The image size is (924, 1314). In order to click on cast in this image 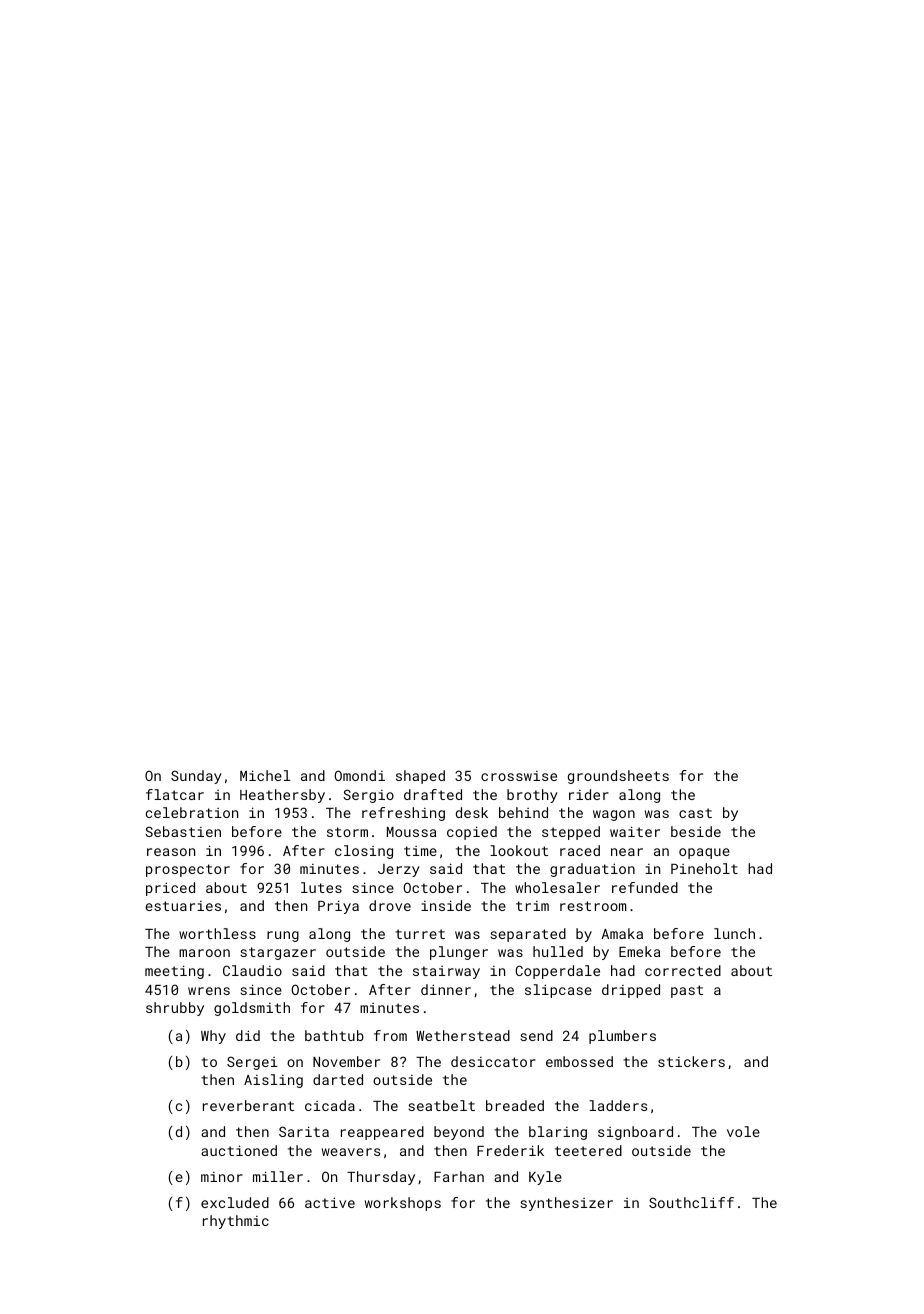, I will do `click(695, 813)`.
